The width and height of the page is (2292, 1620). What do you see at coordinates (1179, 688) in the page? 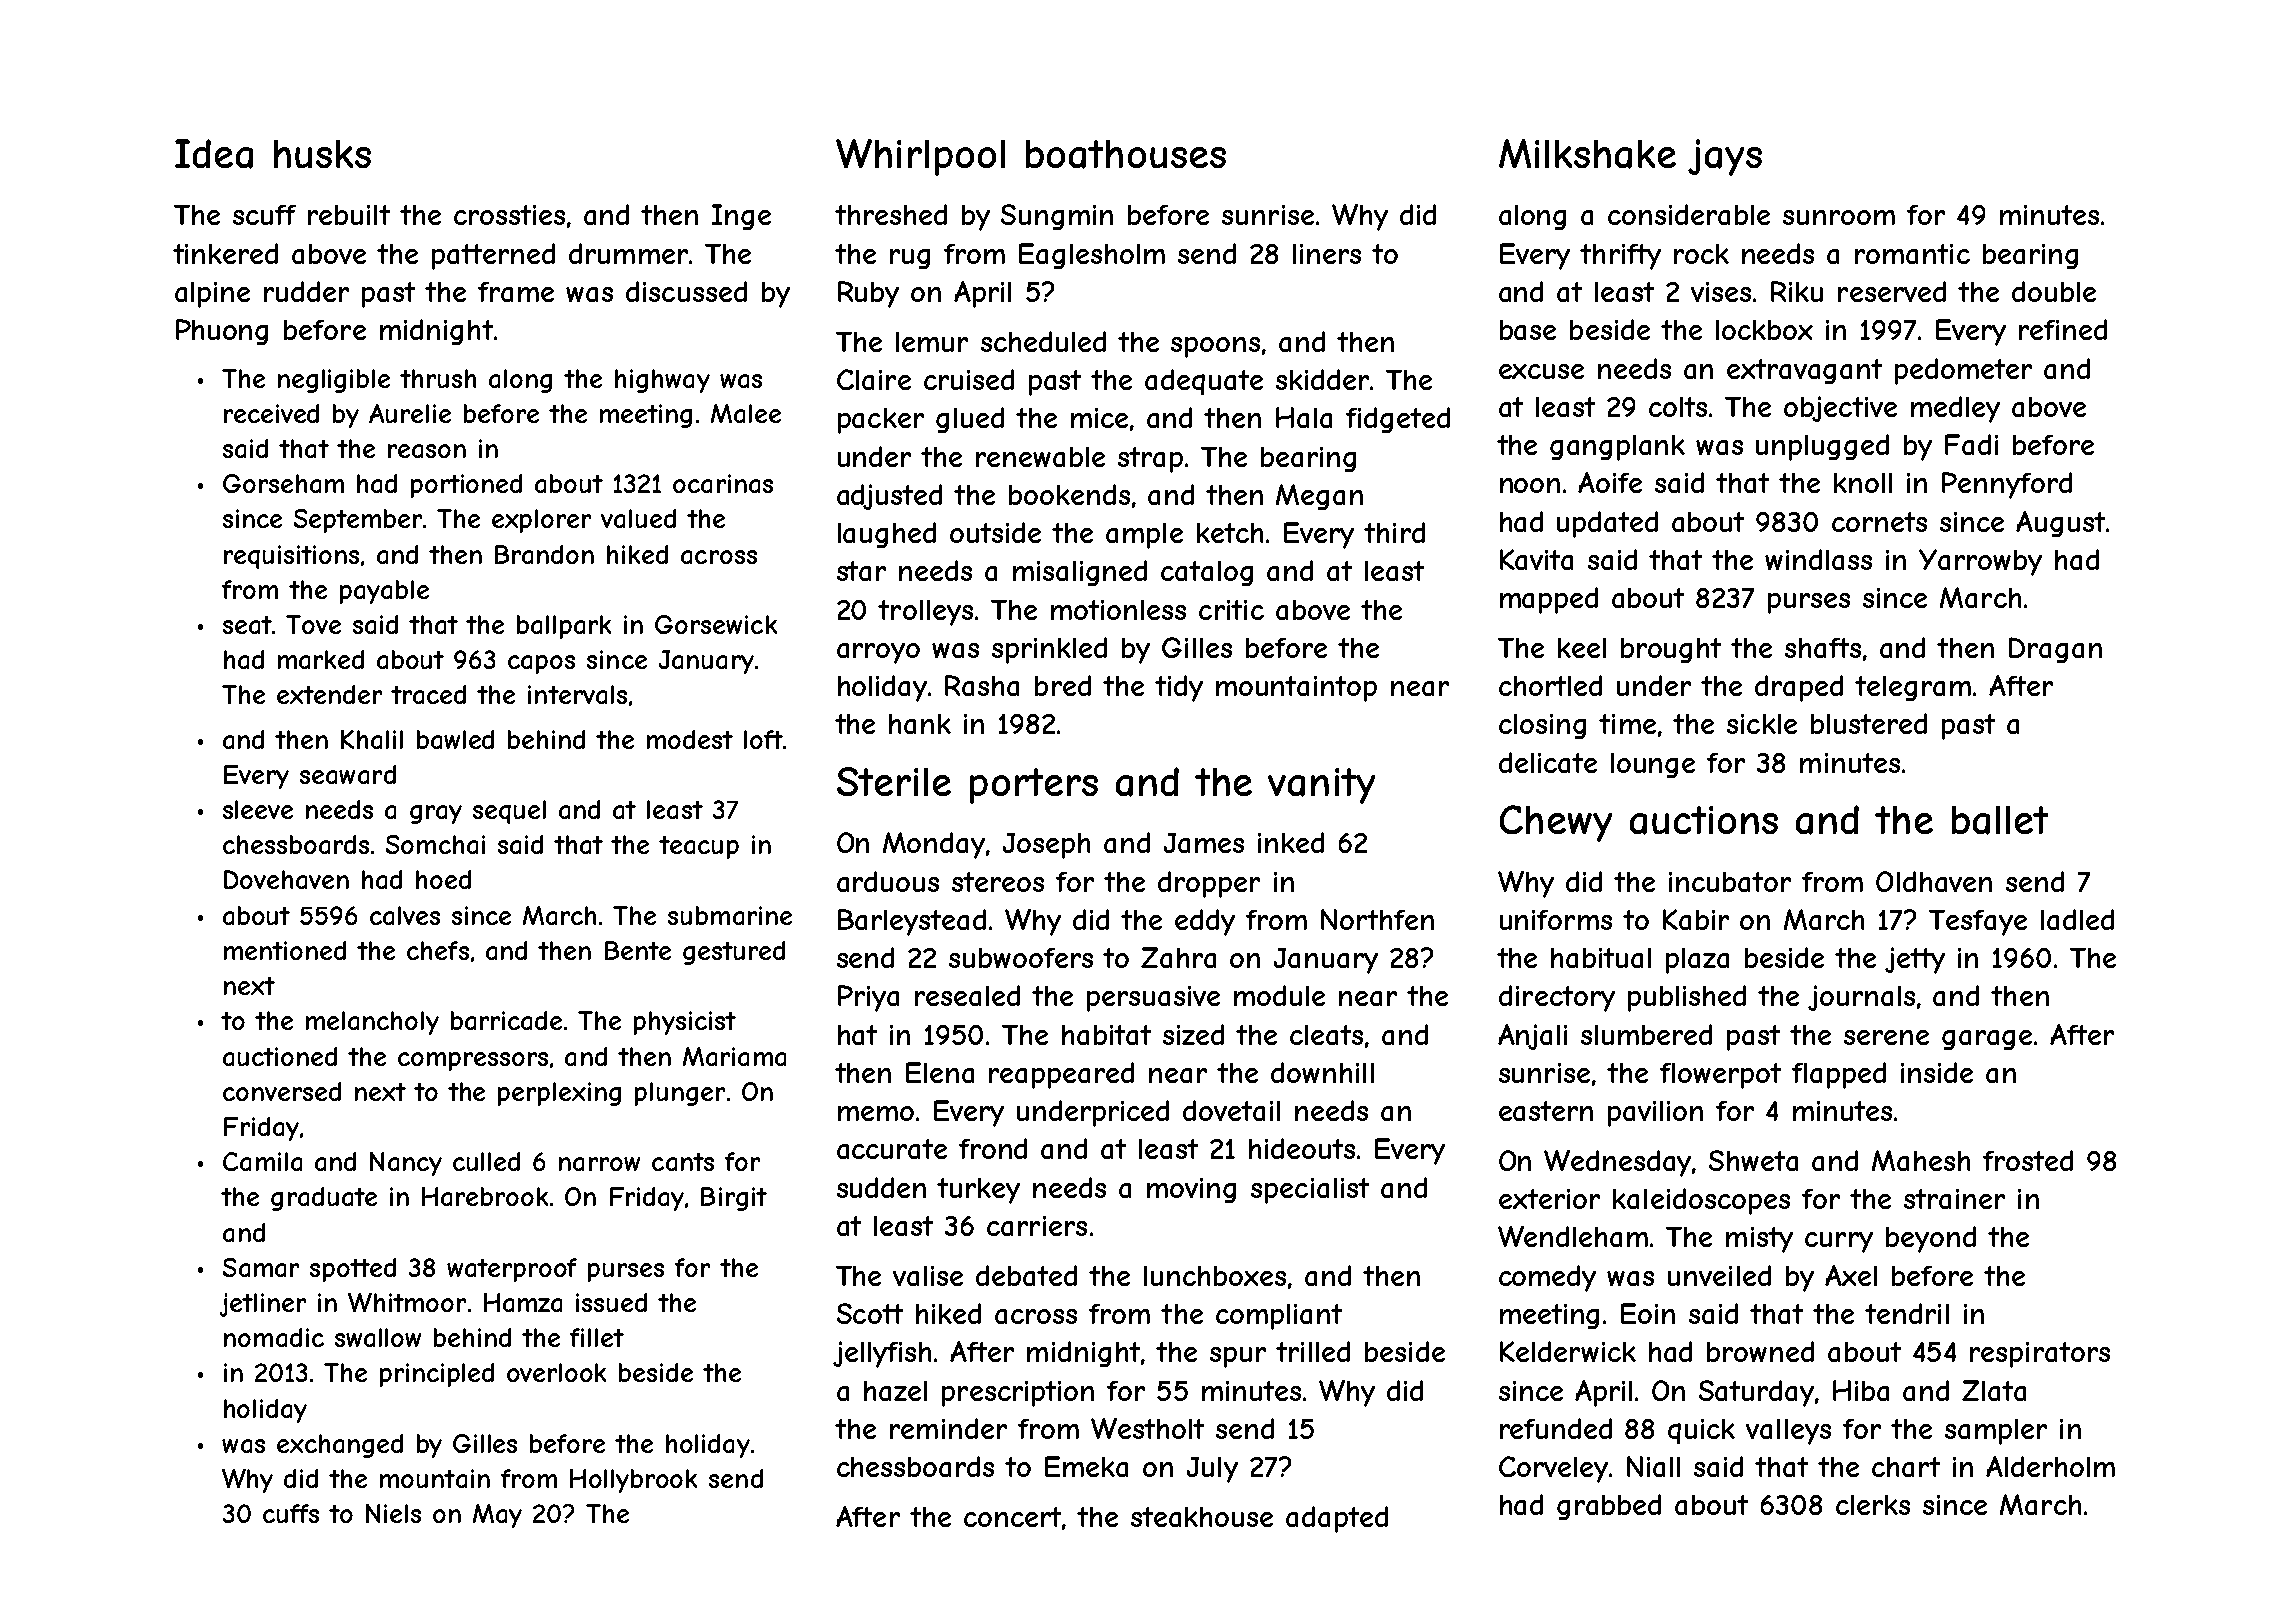
I see `tidy` at bounding box center [1179, 688].
